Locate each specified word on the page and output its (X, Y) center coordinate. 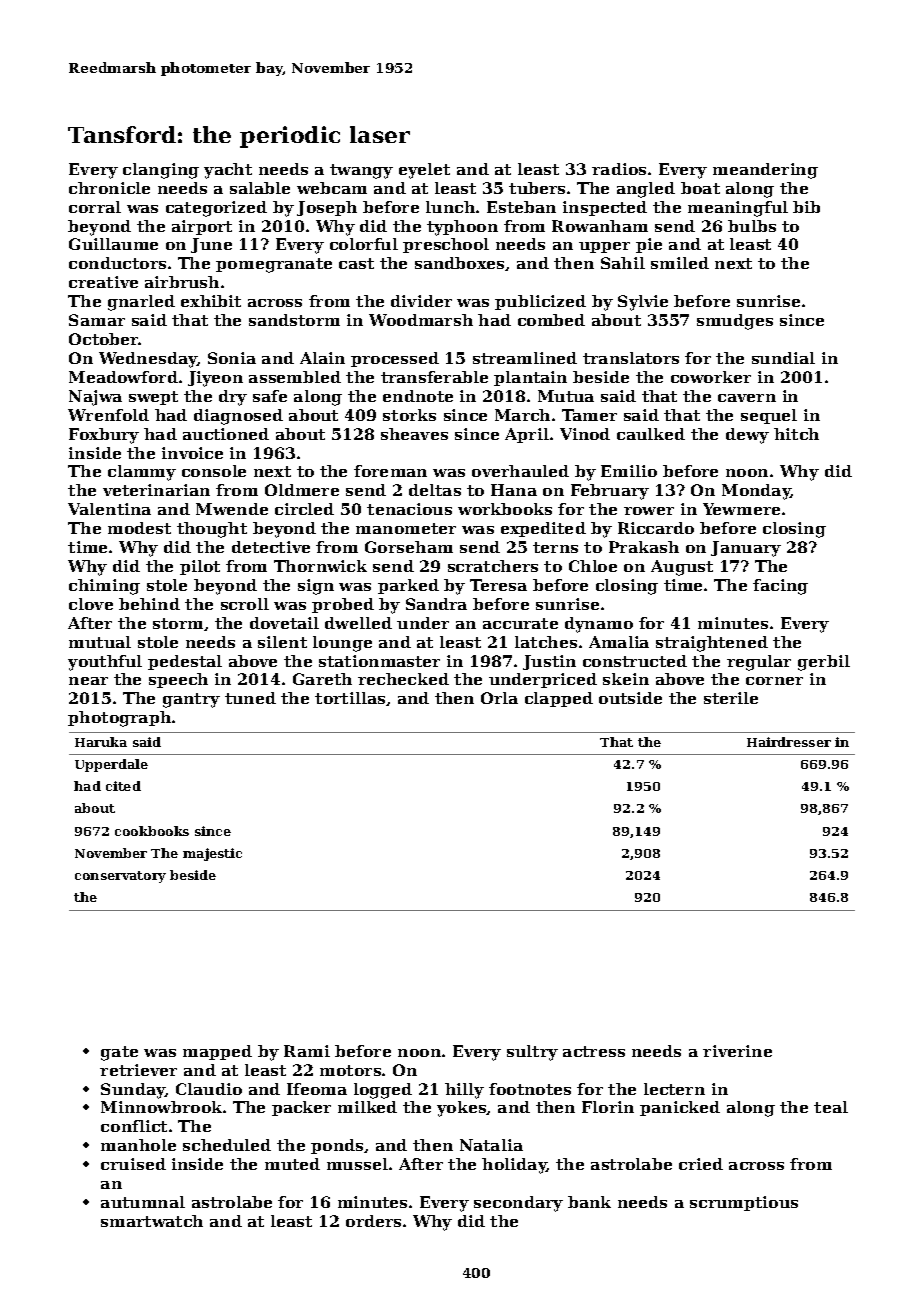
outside (630, 698)
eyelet (424, 171)
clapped (559, 699)
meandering (765, 171)
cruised (133, 1164)
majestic (212, 854)
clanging (161, 171)
